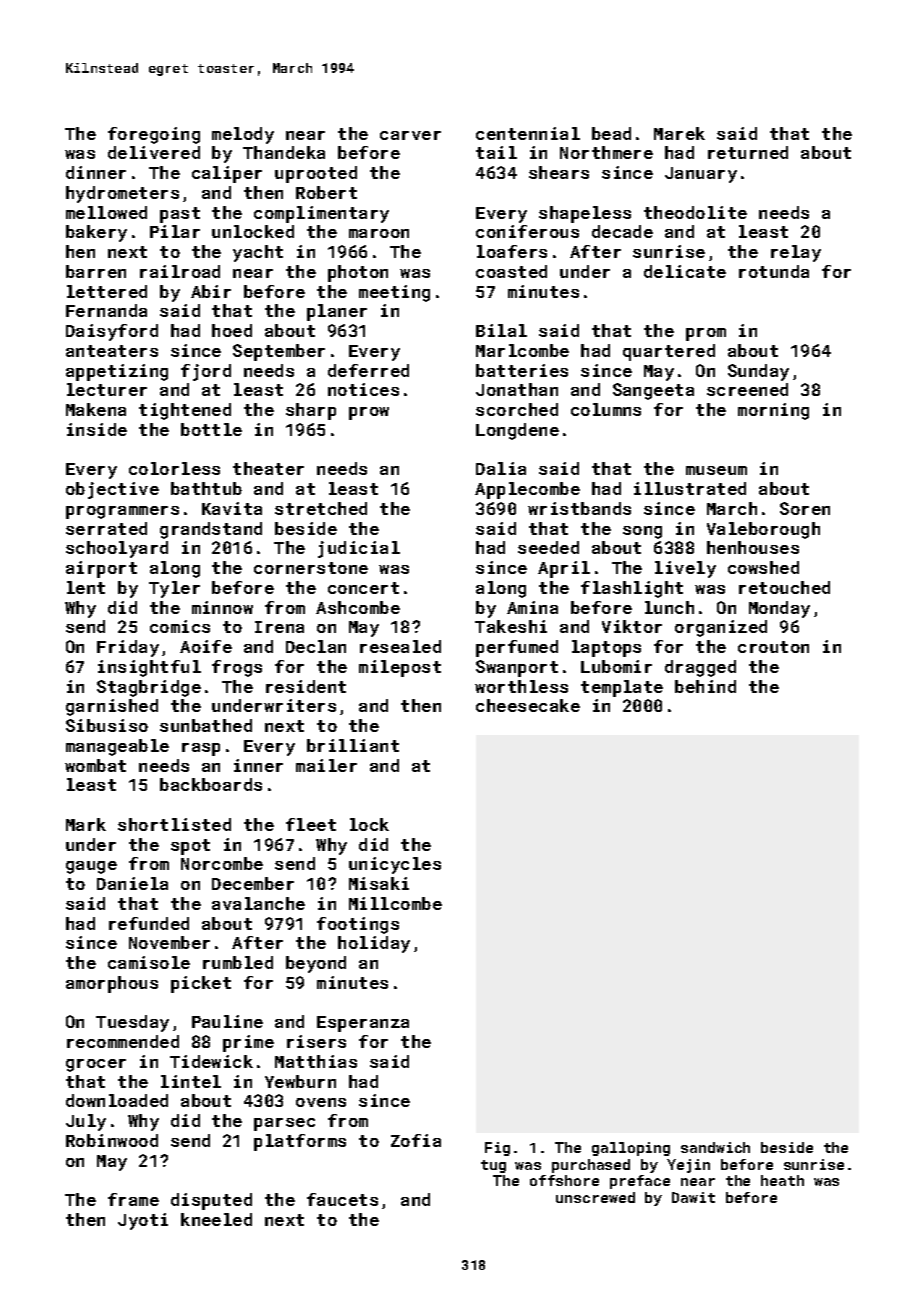 The image size is (924, 1308). What do you see at coordinates (782, 1180) in the image?
I see `heath` at bounding box center [782, 1180].
